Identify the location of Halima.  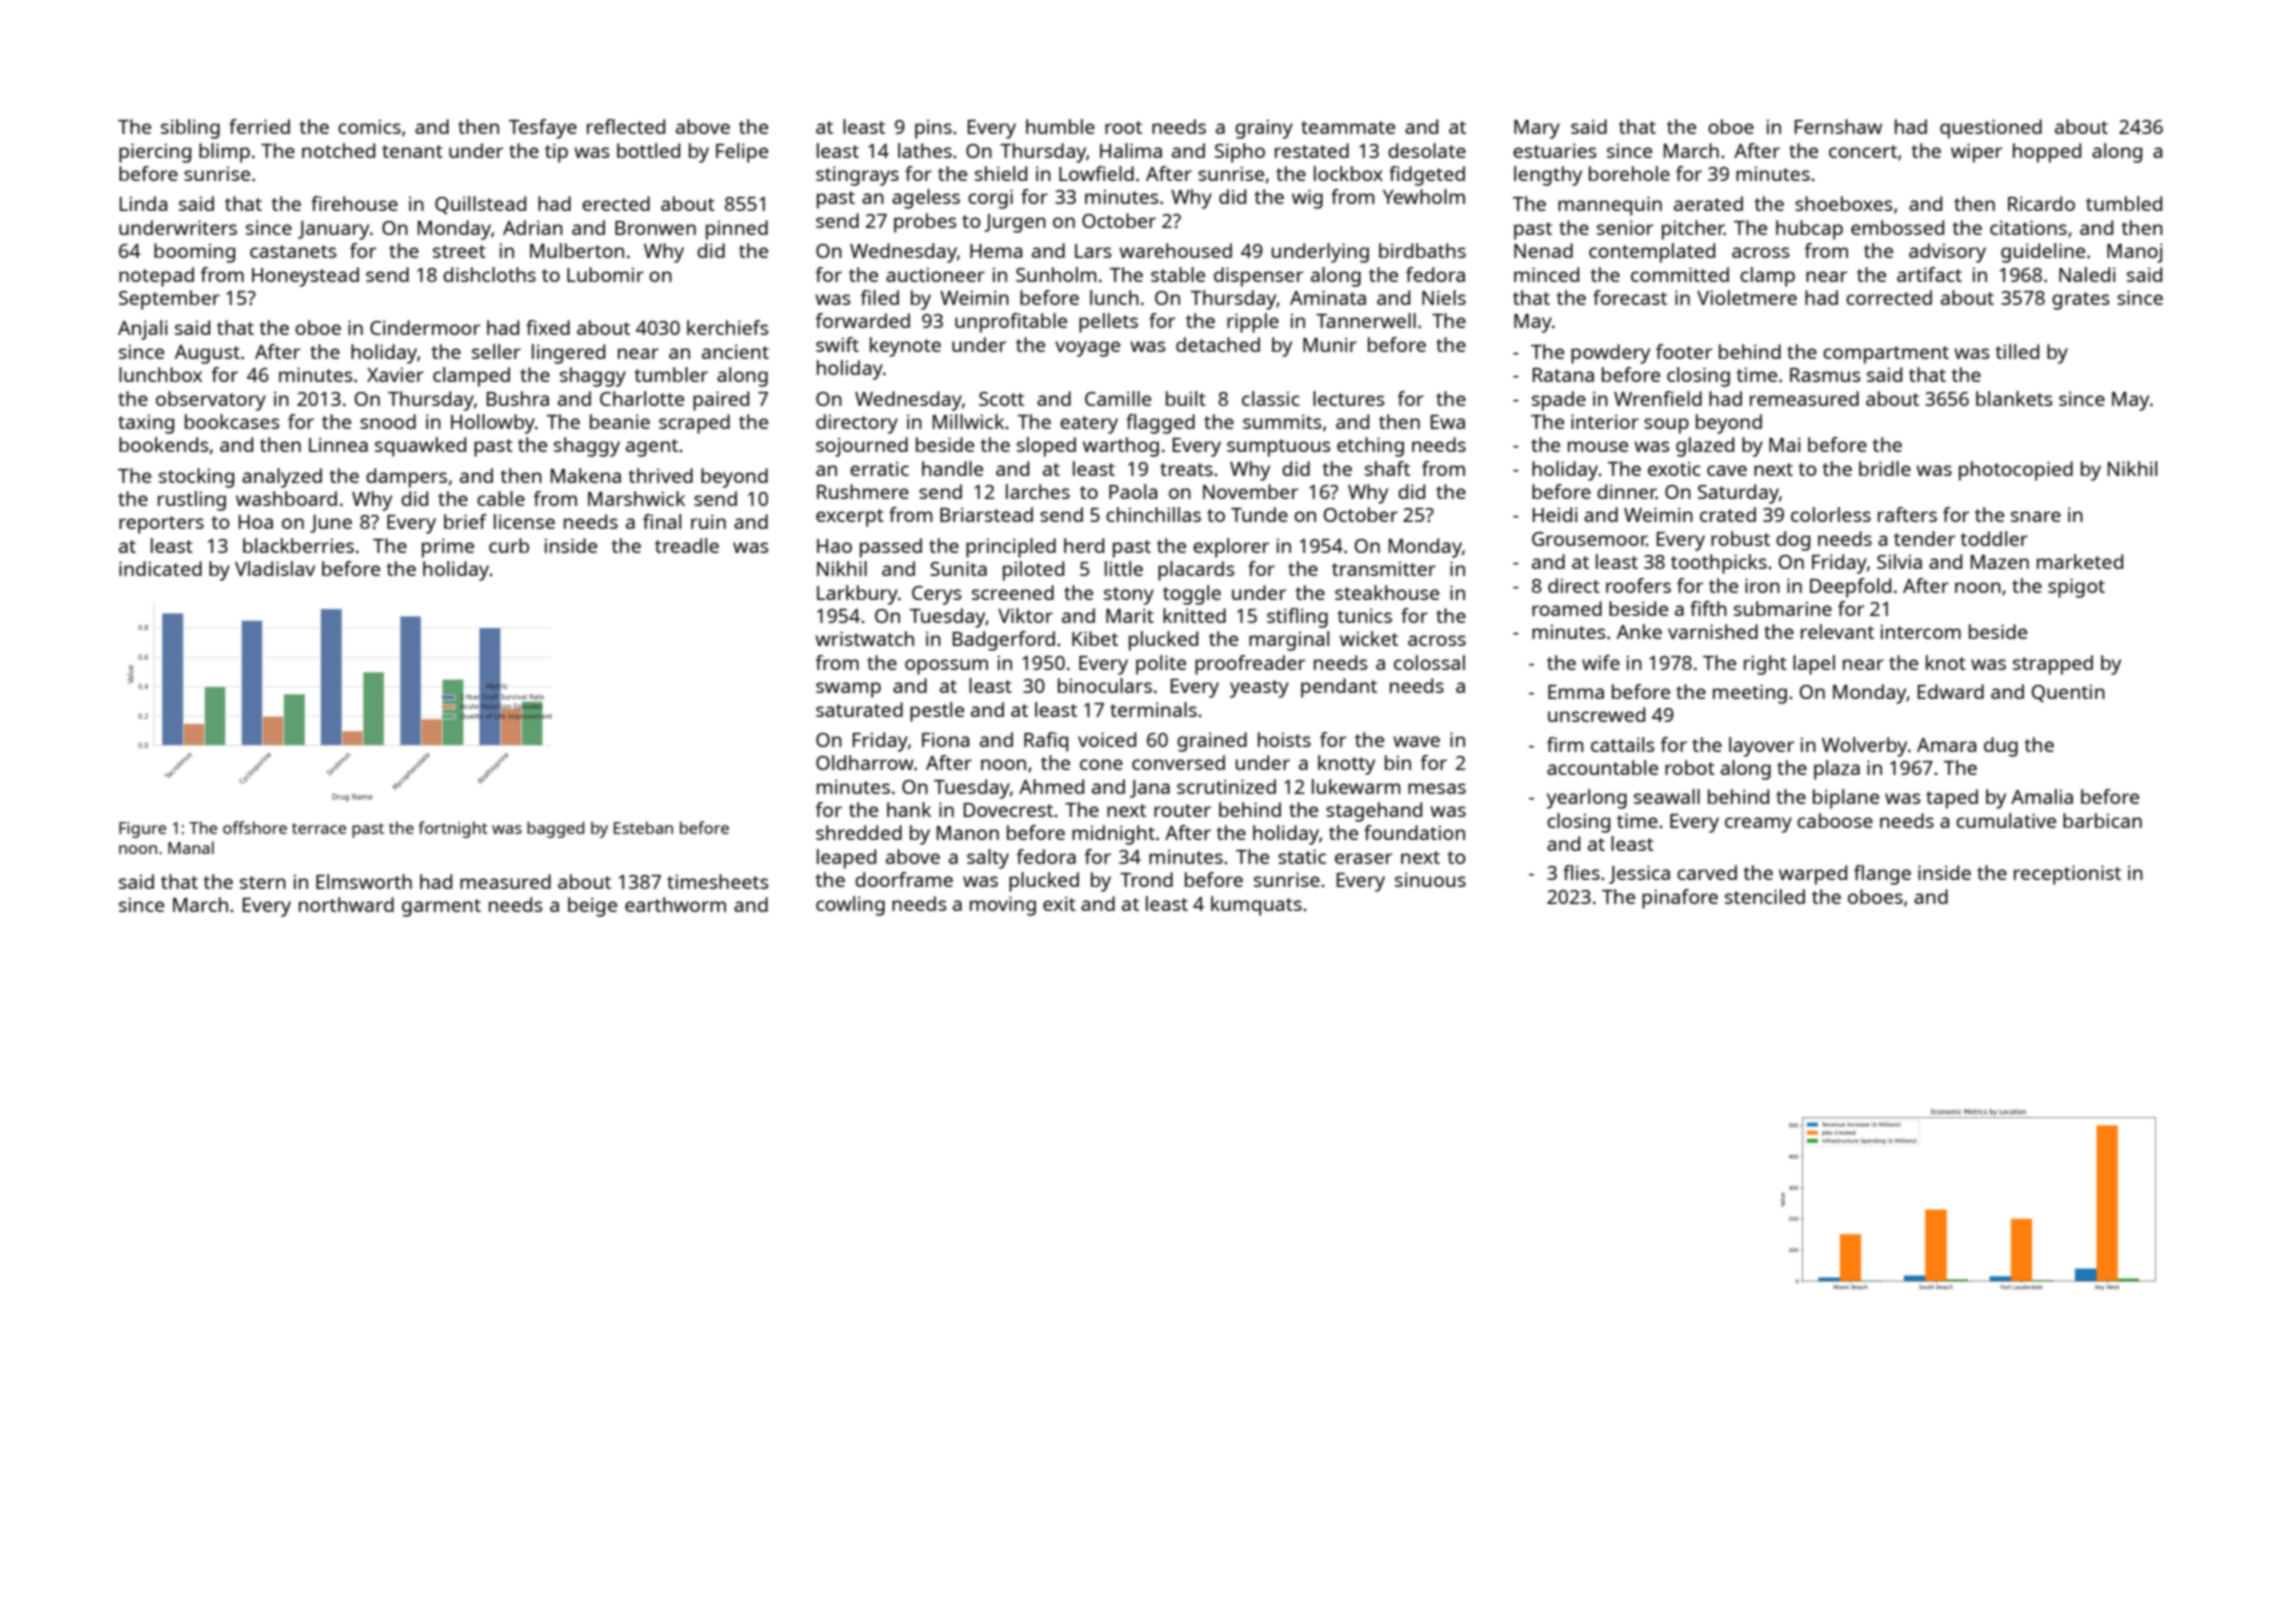
(1131, 150).
